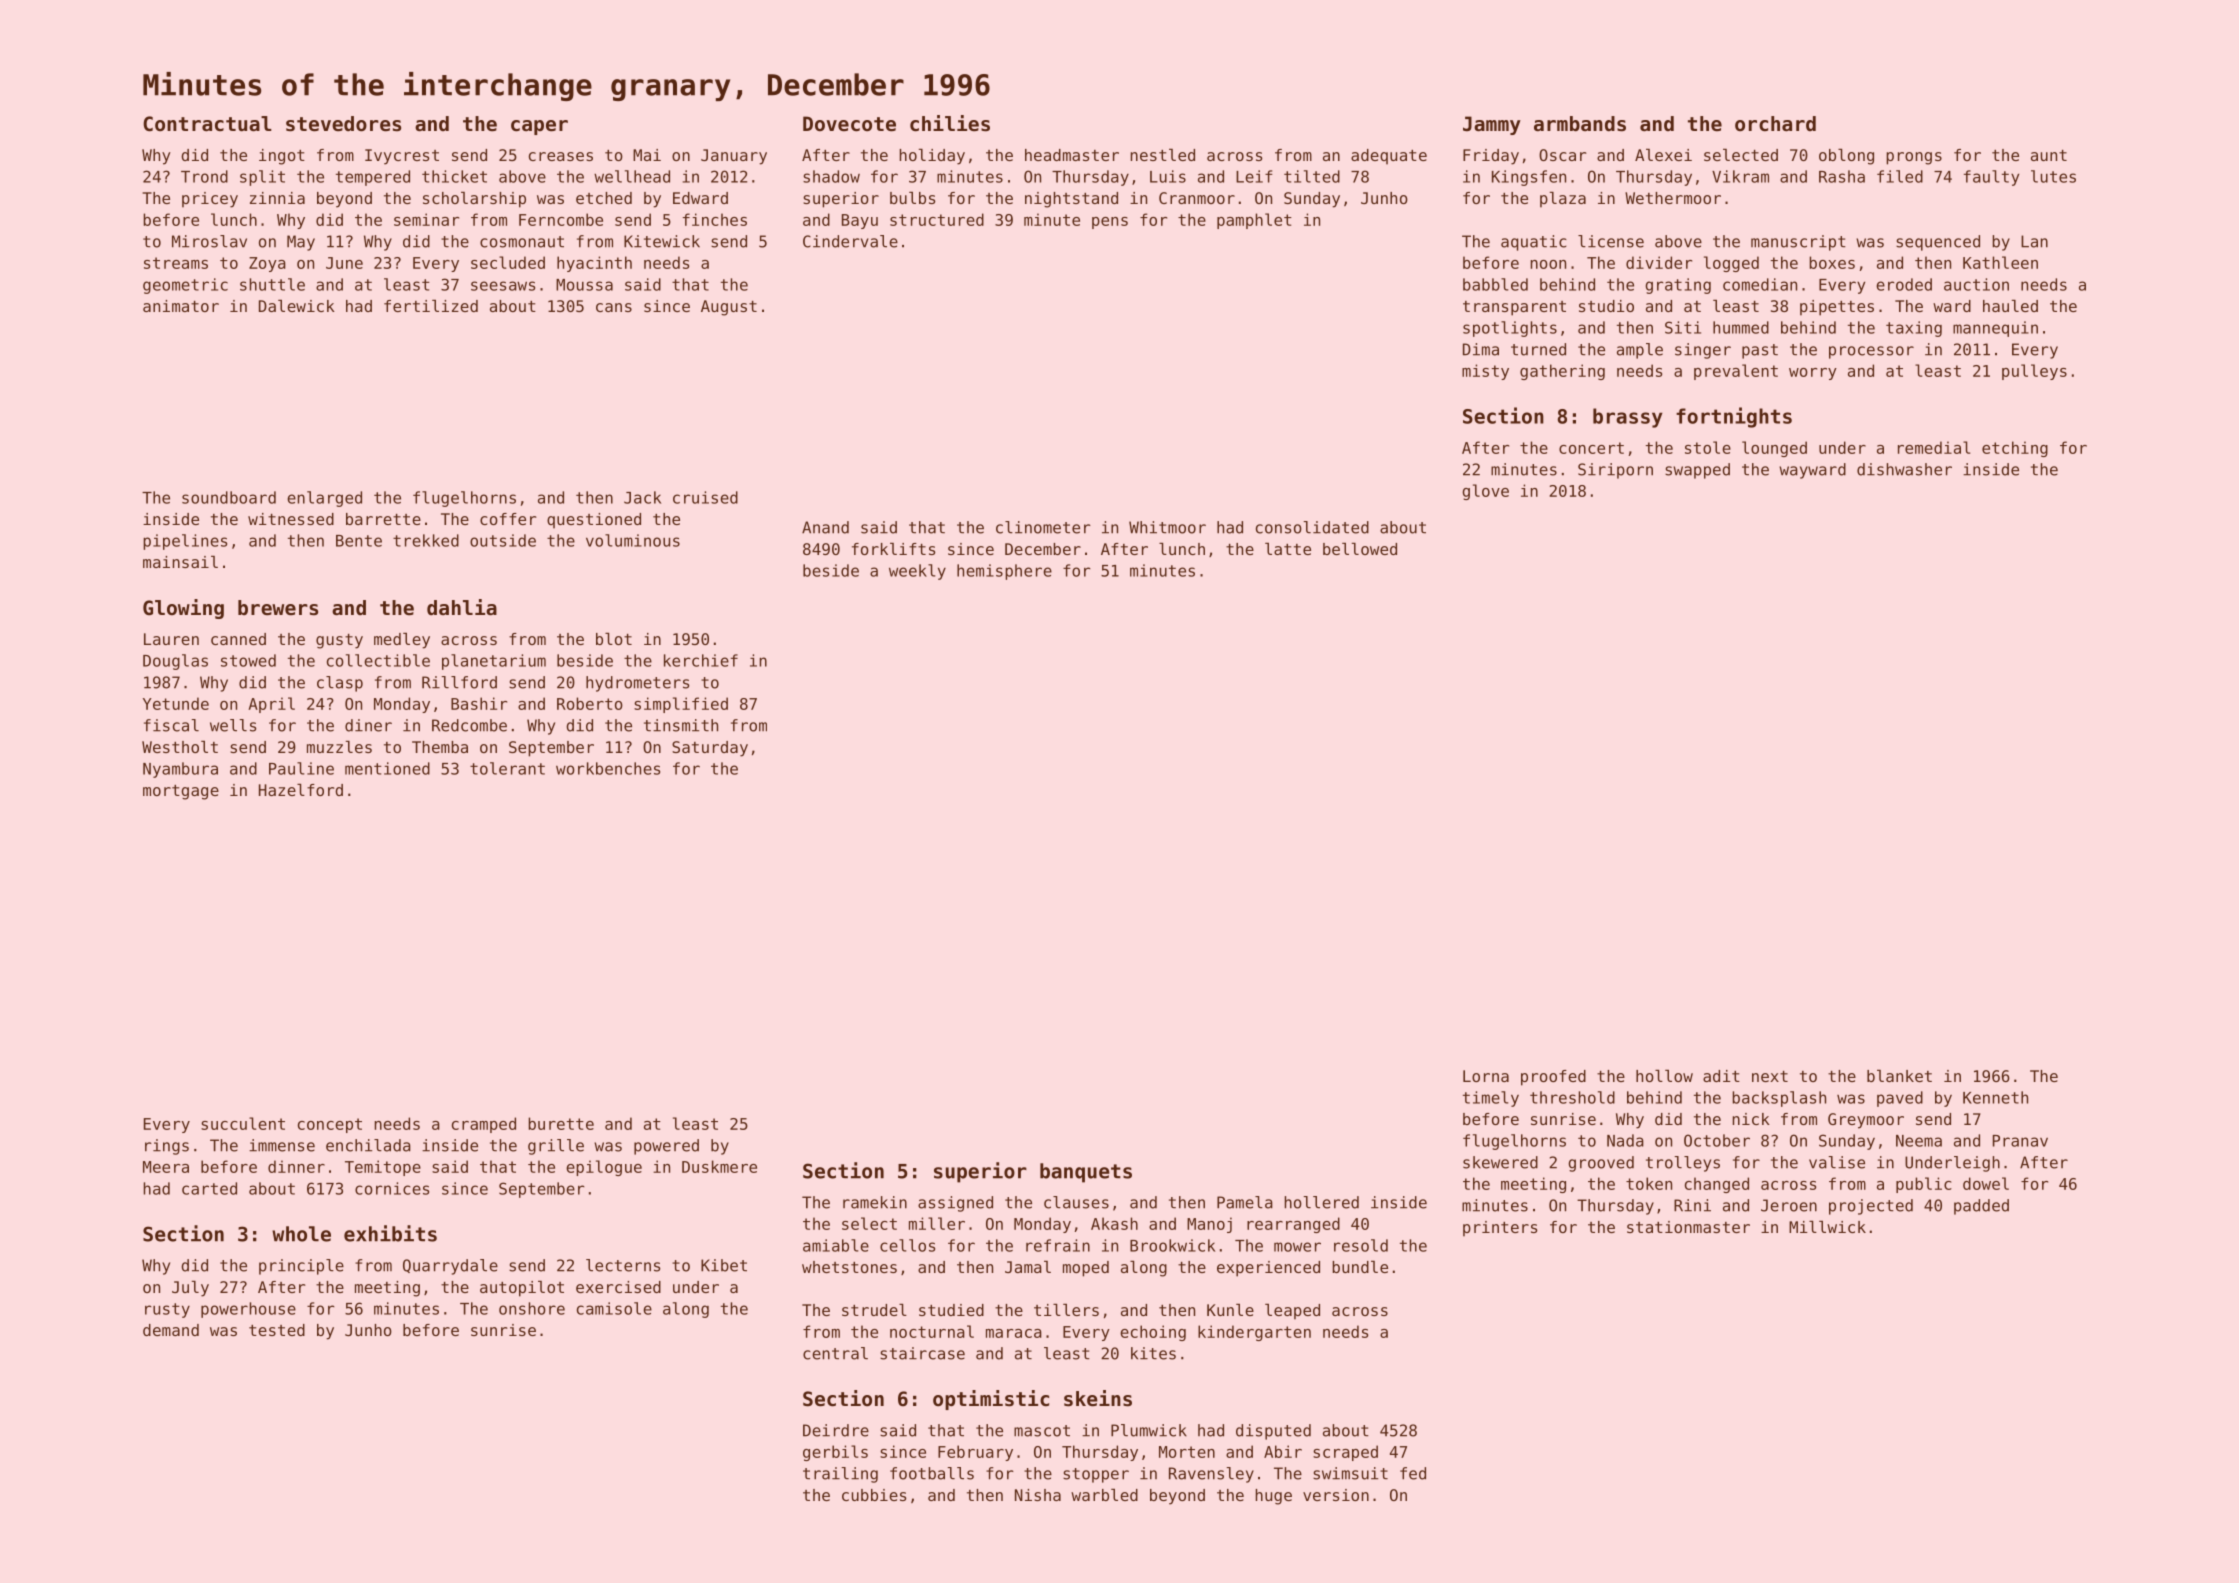 The image size is (2239, 1583). I want to click on etching, so click(2015, 449).
